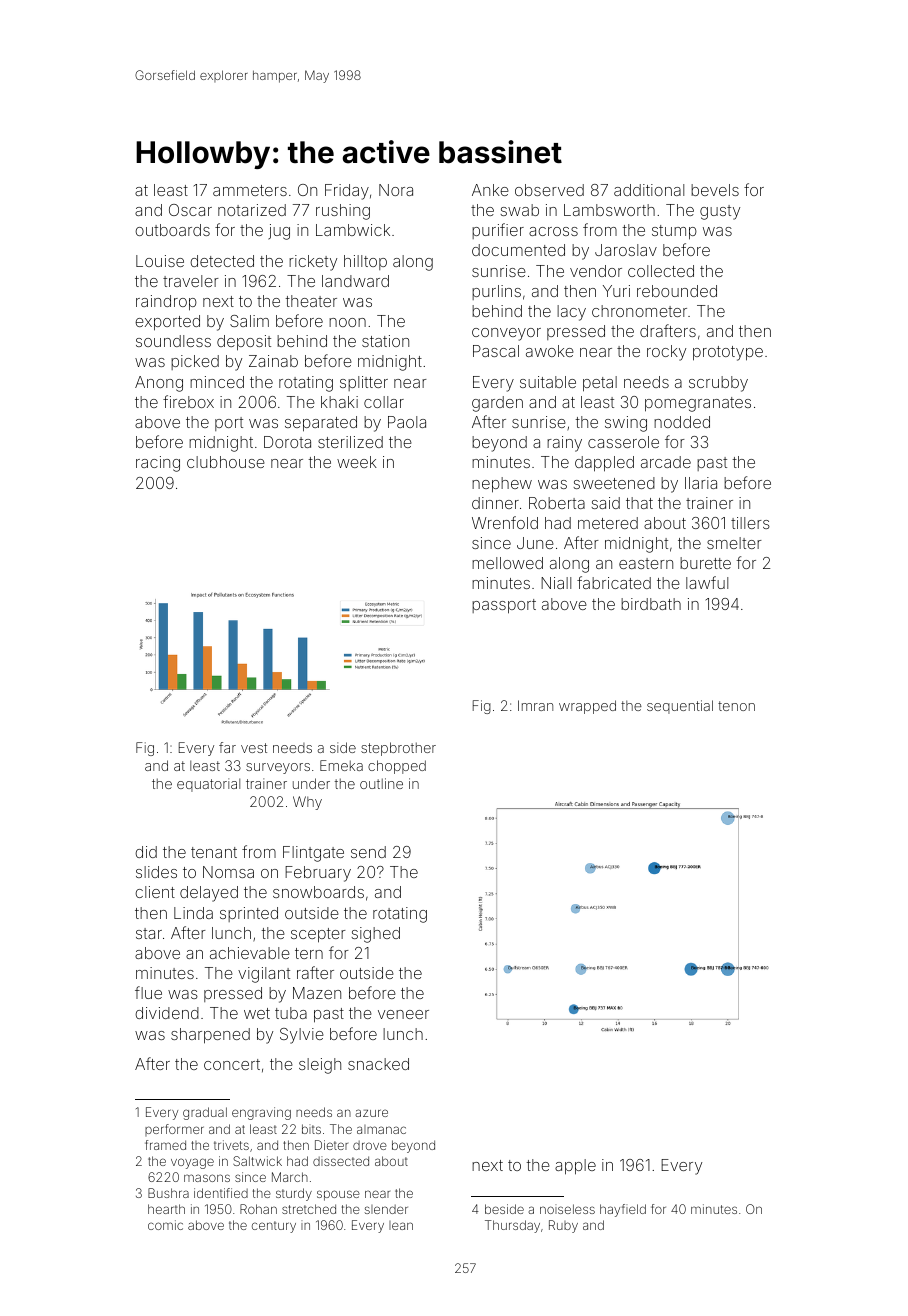 This screenshot has height=1316, width=908. I want to click on sighed, so click(375, 935).
